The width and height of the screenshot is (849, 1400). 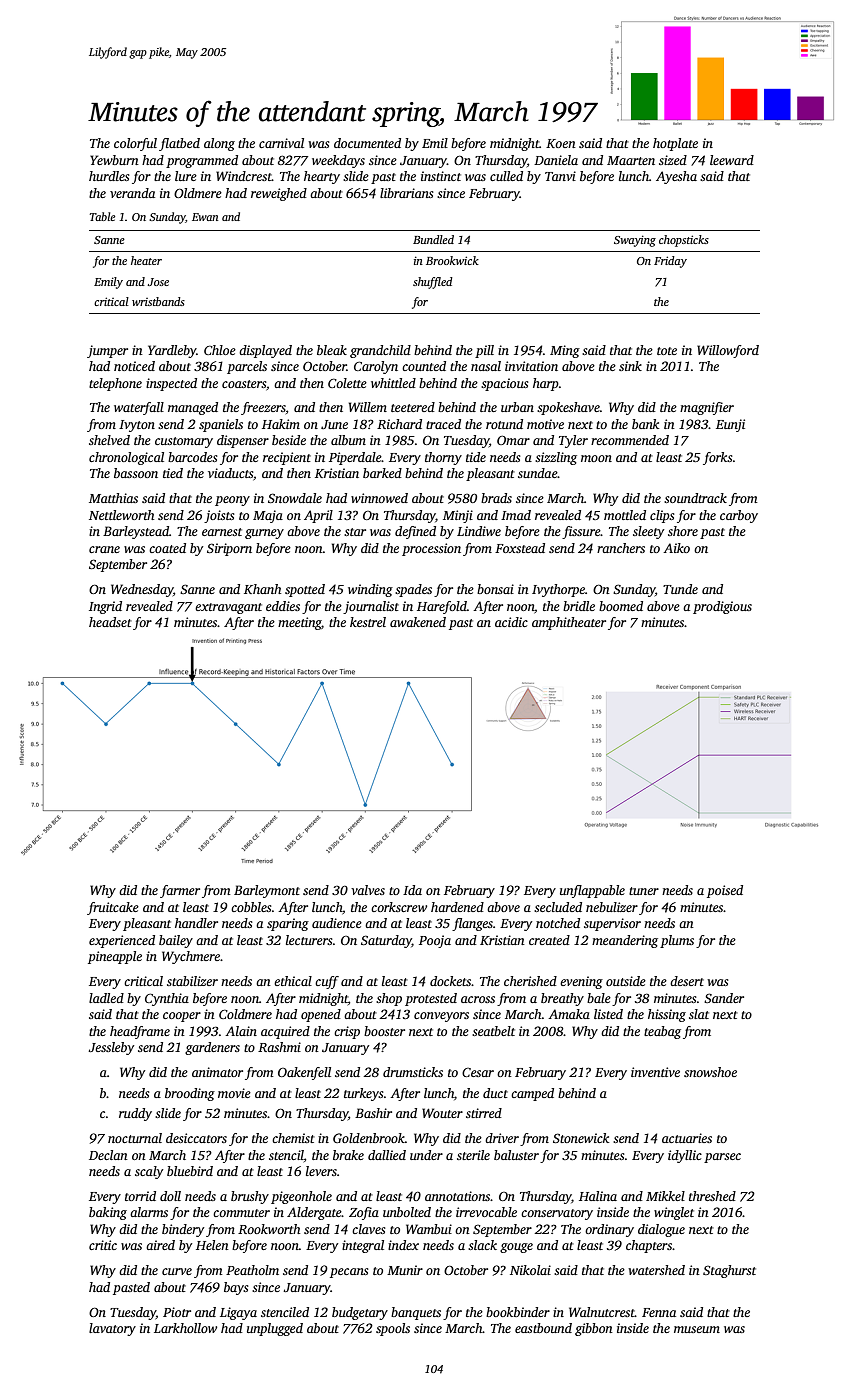 What do you see at coordinates (105, 607) in the screenshot?
I see `Ingrid` at bounding box center [105, 607].
